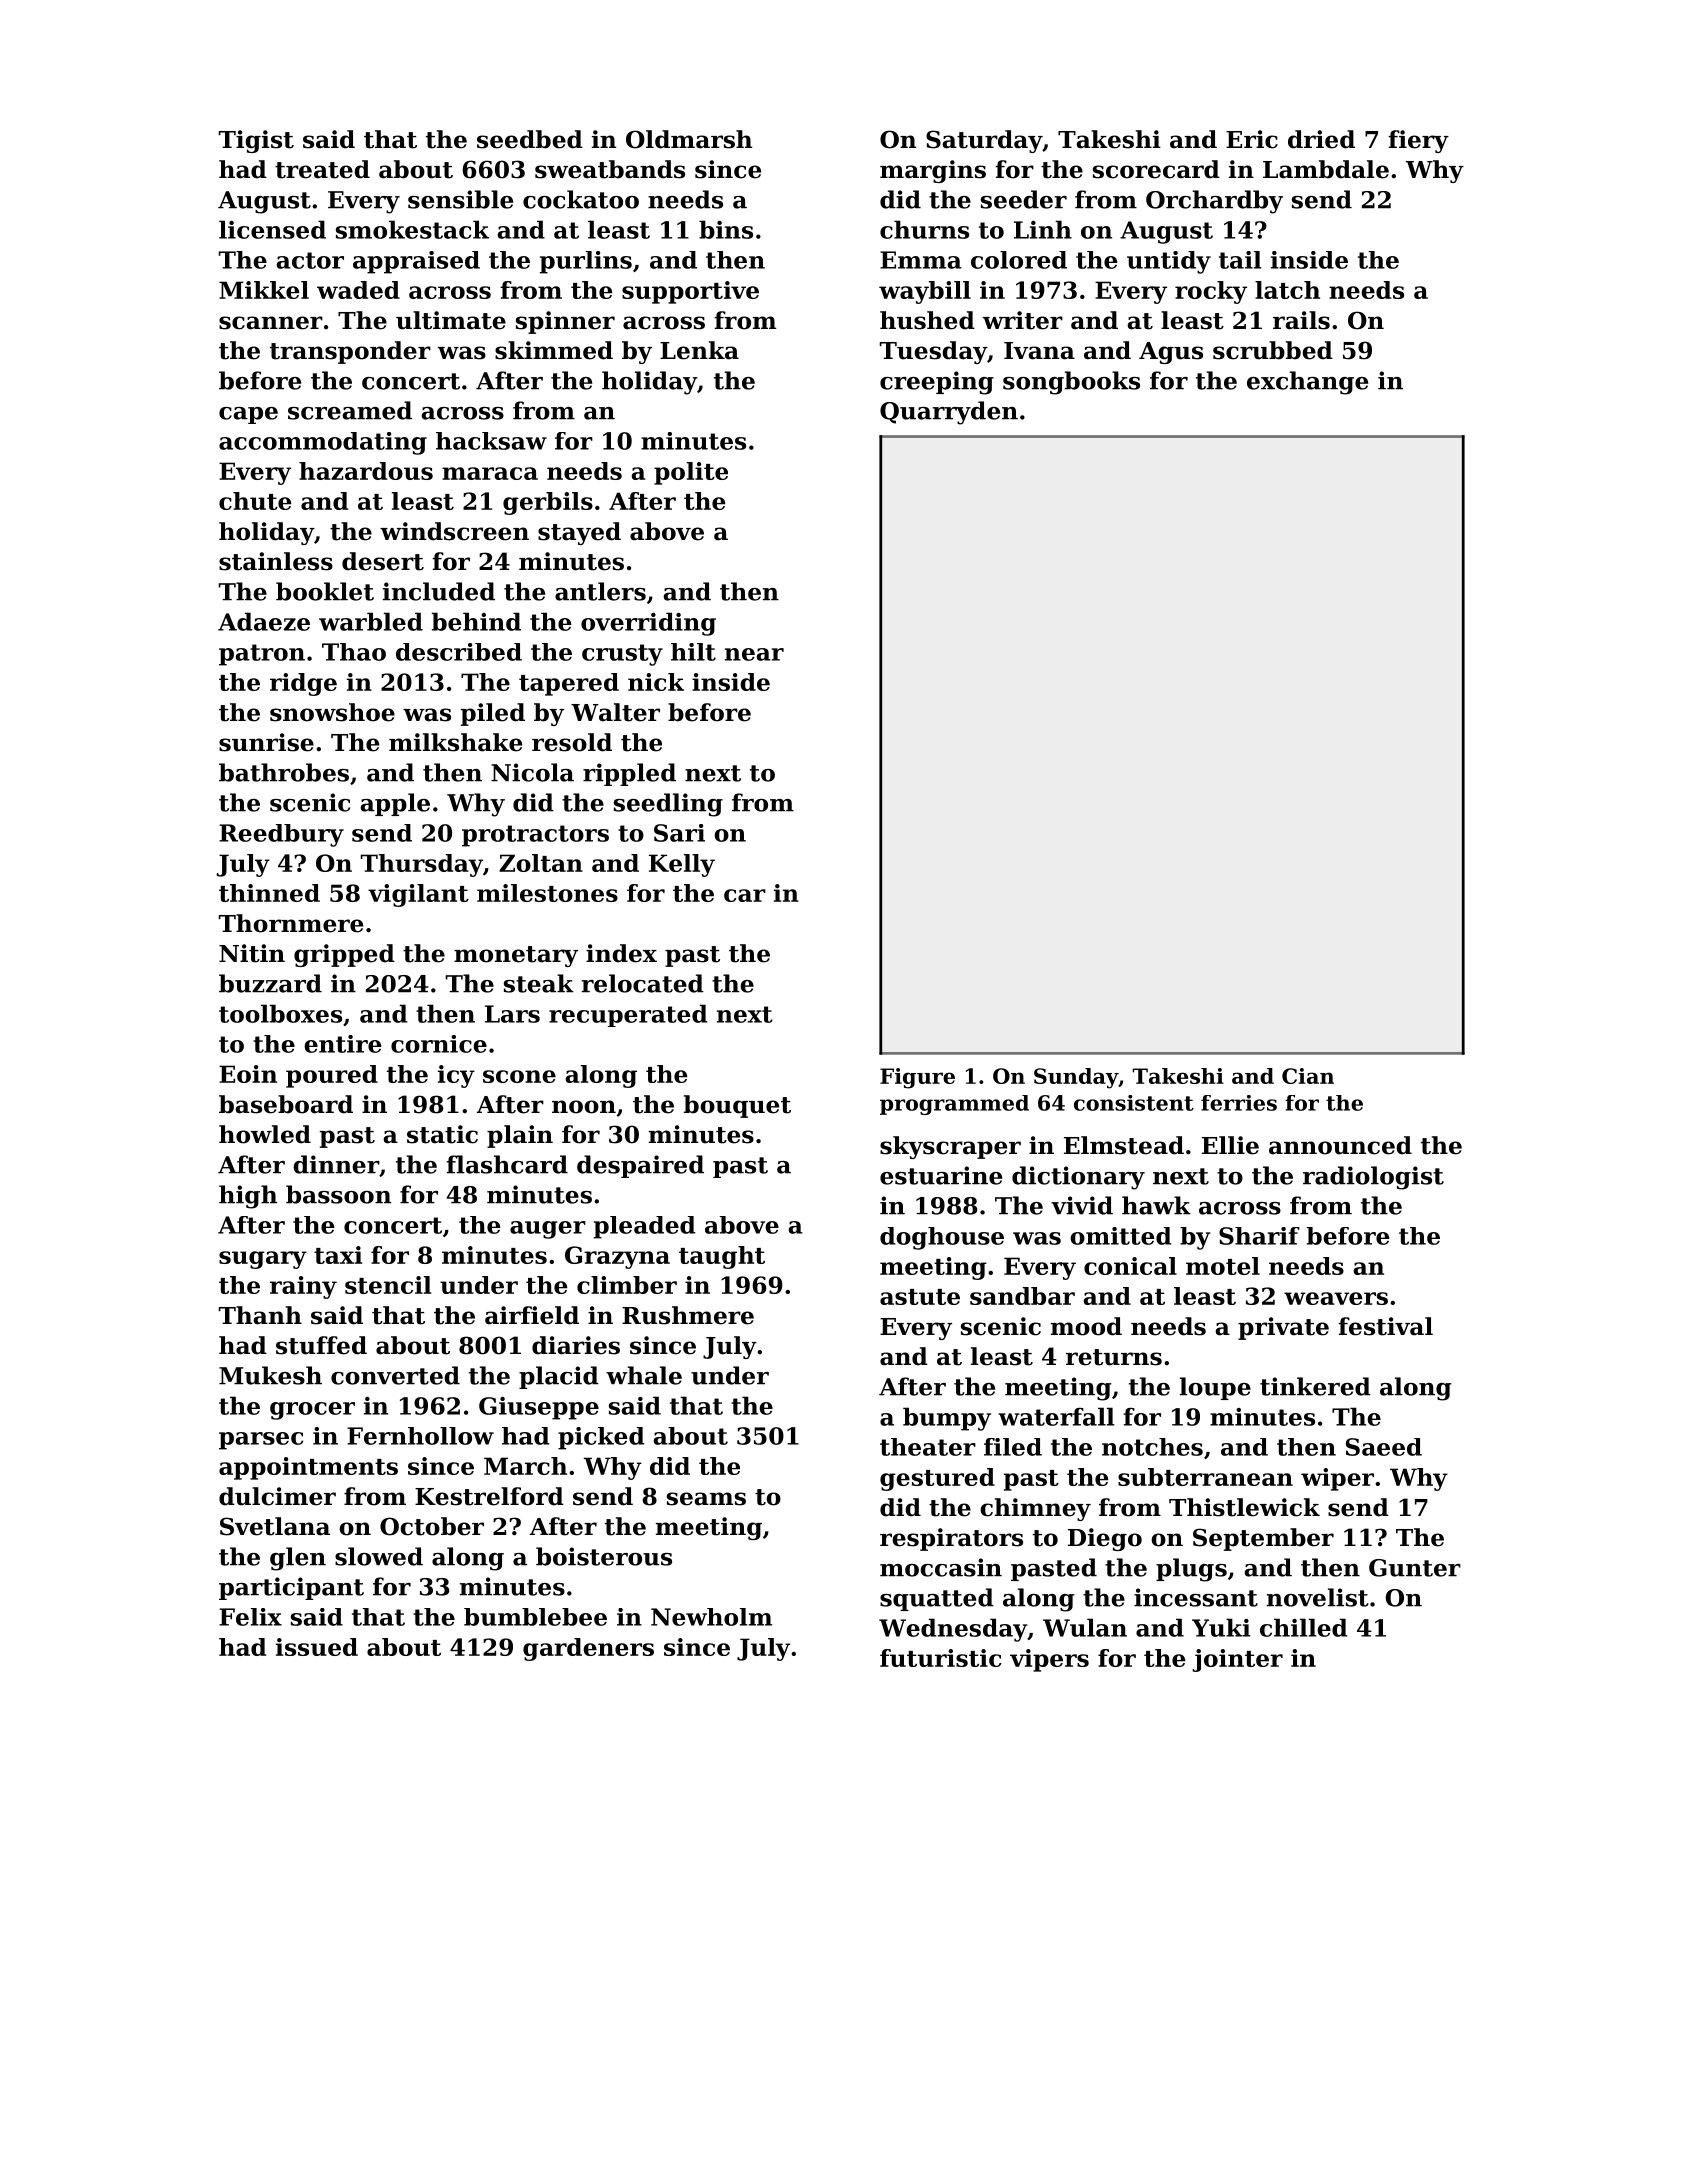 The image size is (1683, 2178). I want to click on Eric, so click(1252, 139).
